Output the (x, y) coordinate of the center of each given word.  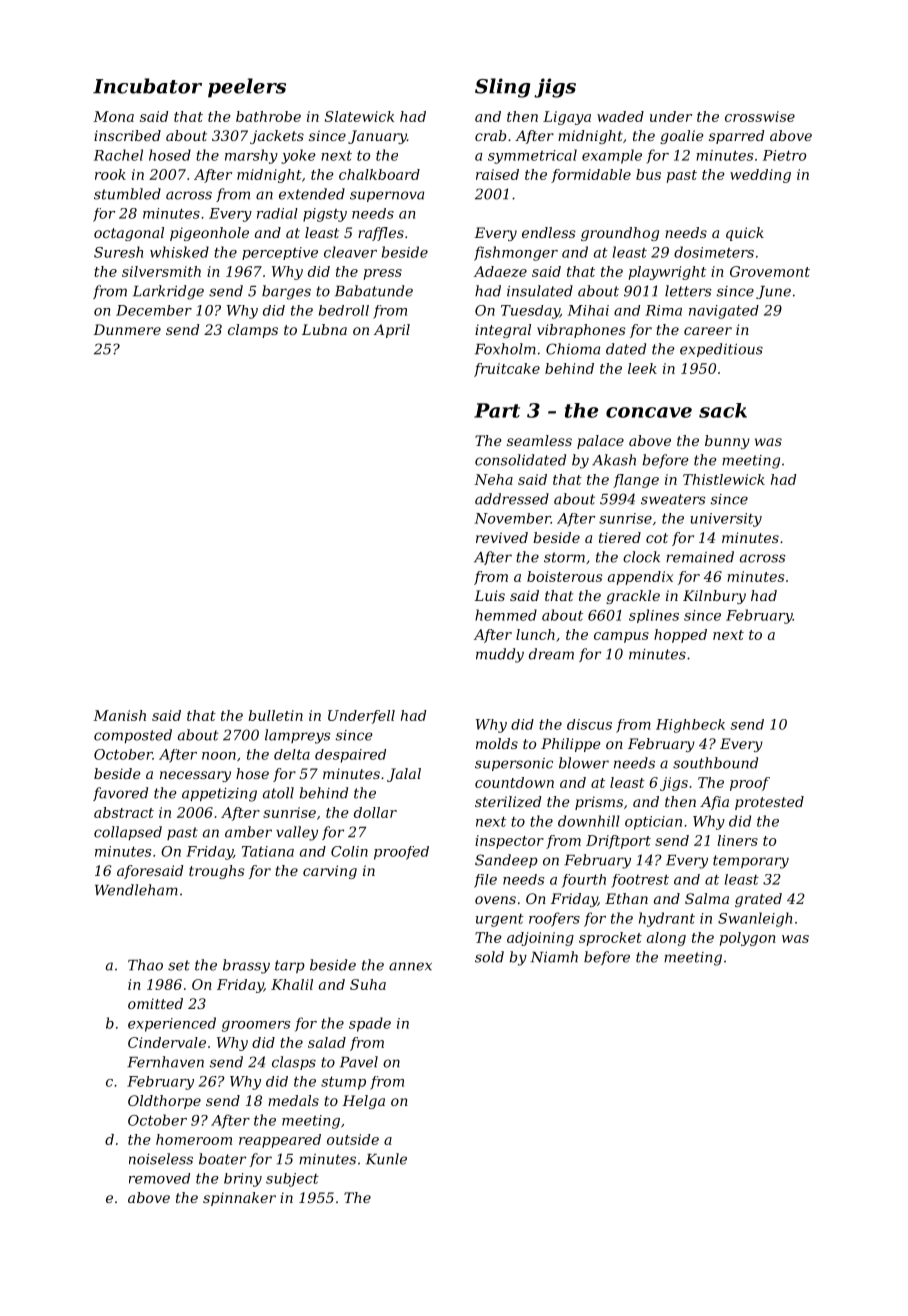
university (726, 520)
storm (564, 557)
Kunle (386, 1159)
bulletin (276, 715)
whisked (179, 252)
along (666, 939)
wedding (760, 176)
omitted (155, 1003)
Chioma (573, 349)
